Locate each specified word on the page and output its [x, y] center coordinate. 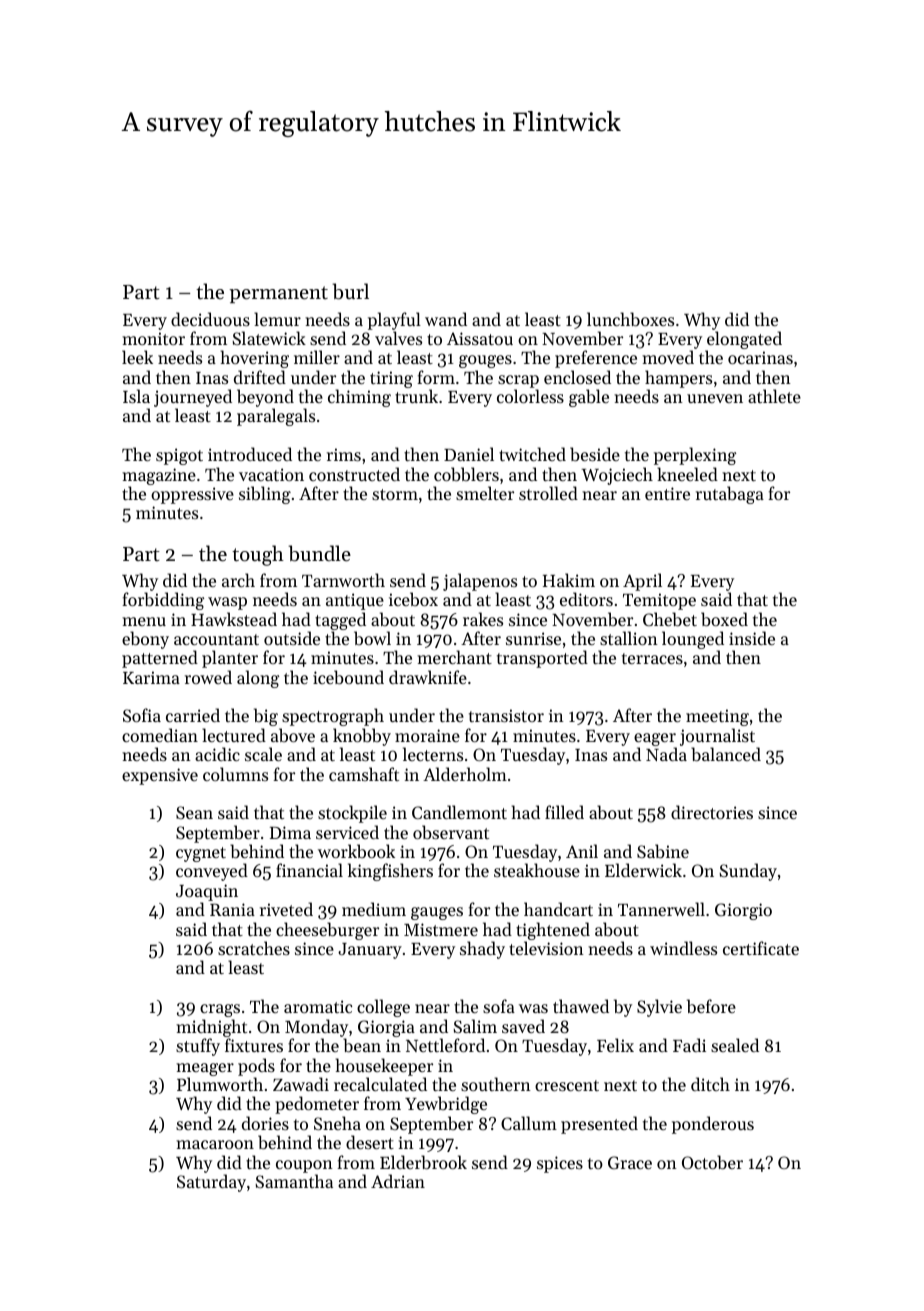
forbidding [163, 601]
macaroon [215, 1144]
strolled [548, 493]
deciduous [210, 319]
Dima [290, 832]
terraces [652, 658]
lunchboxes [630, 319]
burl [350, 291]
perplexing [695, 456]
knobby [362, 737]
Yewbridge [446, 1105]
